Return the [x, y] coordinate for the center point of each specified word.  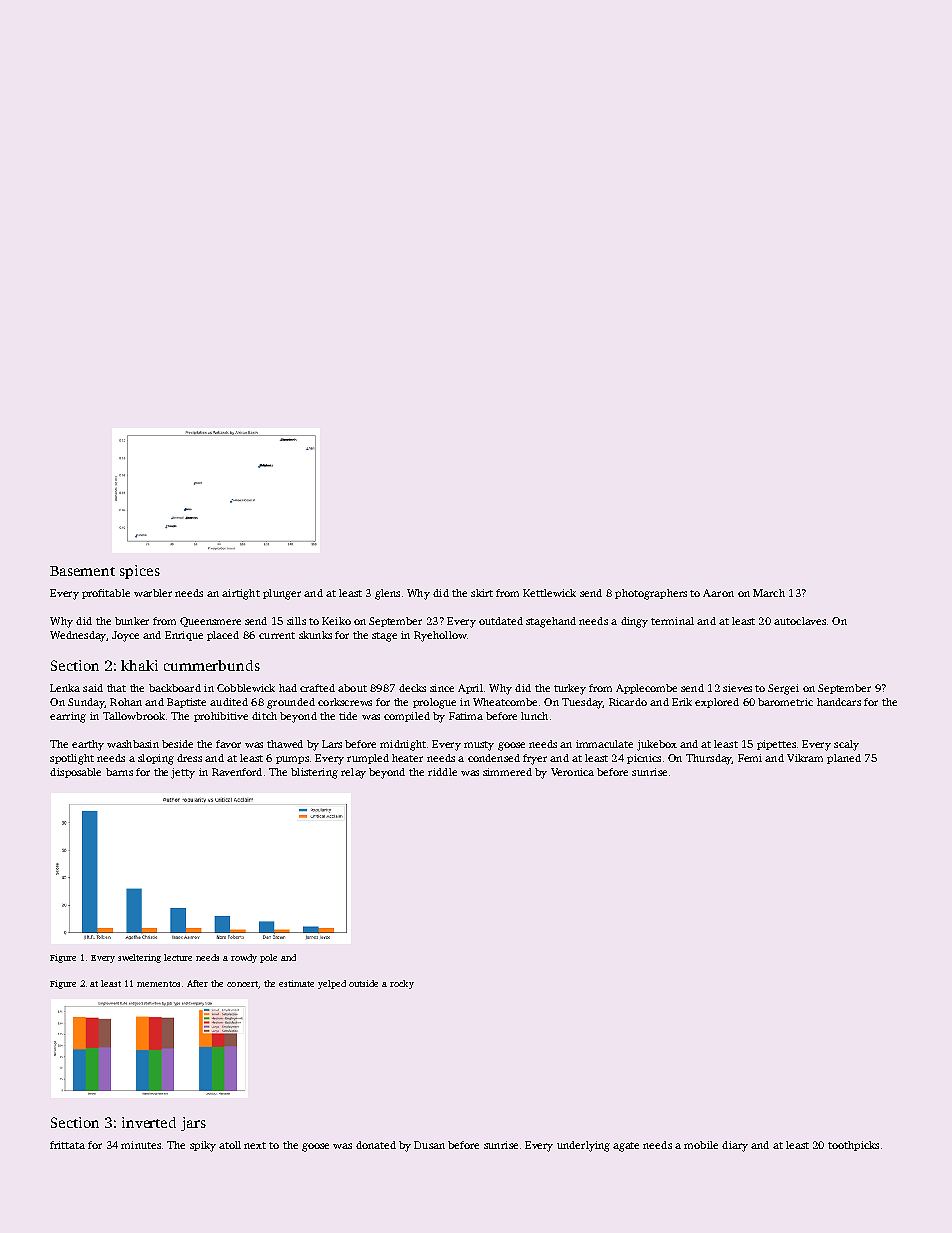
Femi [750, 758]
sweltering [139, 958]
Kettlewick [549, 593]
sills [296, 621]
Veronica [572, 772]
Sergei [783, 689]
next [255, 1145]
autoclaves [800, 621]
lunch [534, 716]
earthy [88, 745]
